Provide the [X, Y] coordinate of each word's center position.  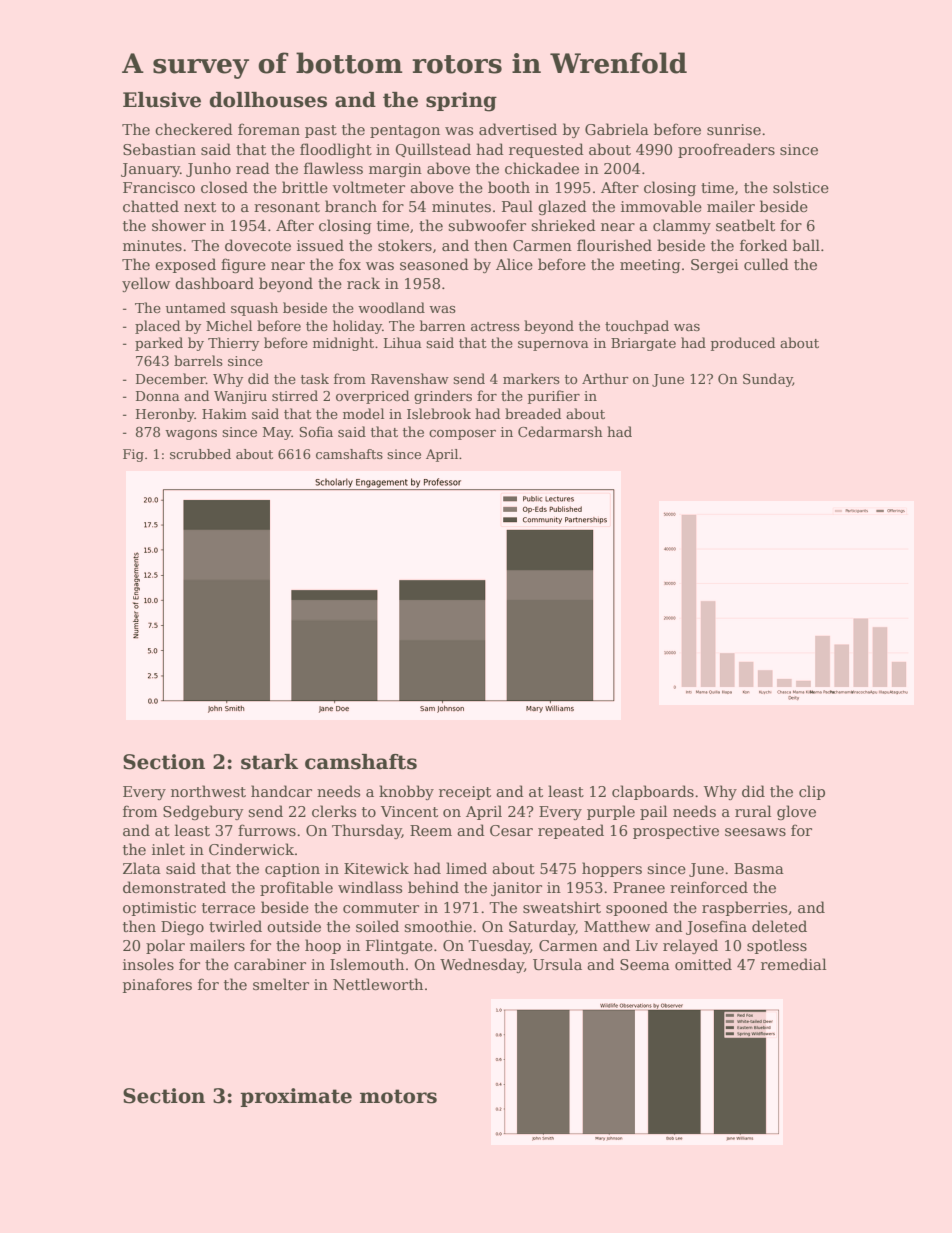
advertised [518, 129]
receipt [465, 793]
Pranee [639, 887]
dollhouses [268, 100]
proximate [296, 1097]
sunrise [734, 129]
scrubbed [200, 454]
